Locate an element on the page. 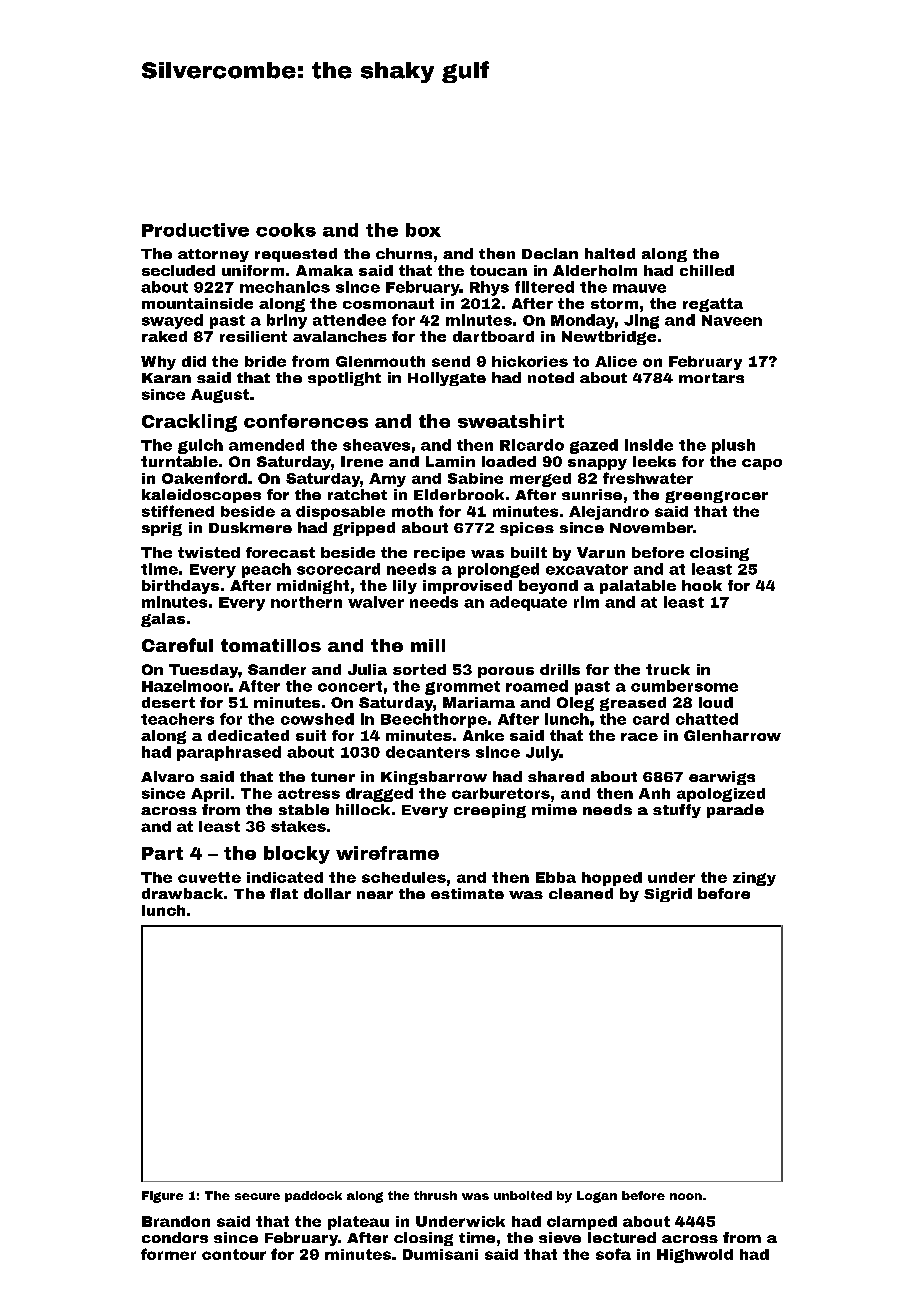 The image size is (924, 1314). improvised is located at coordinates (467, 587).
